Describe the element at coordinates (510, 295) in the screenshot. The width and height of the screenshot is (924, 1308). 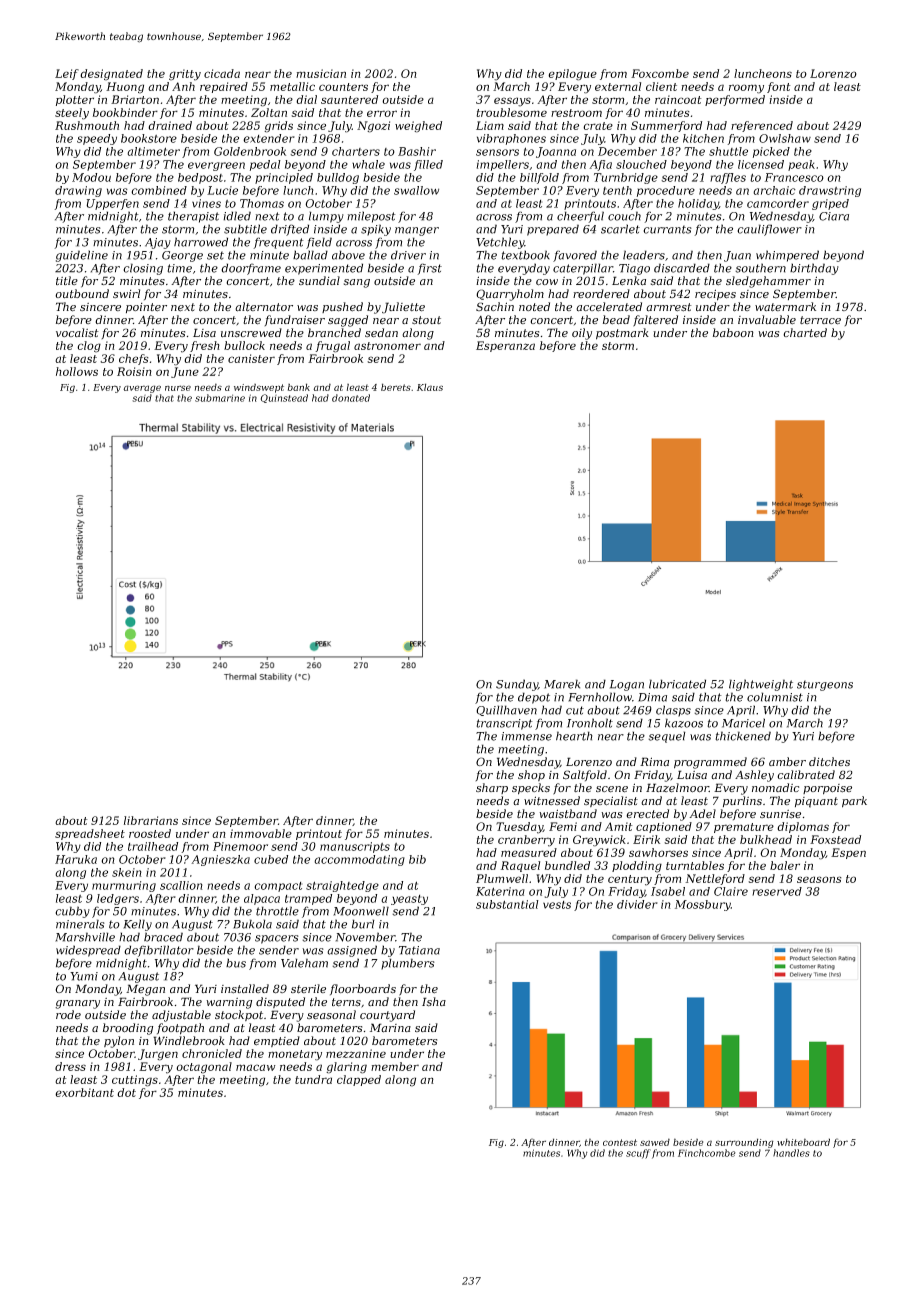
I see `Quarryholm` at that location.
